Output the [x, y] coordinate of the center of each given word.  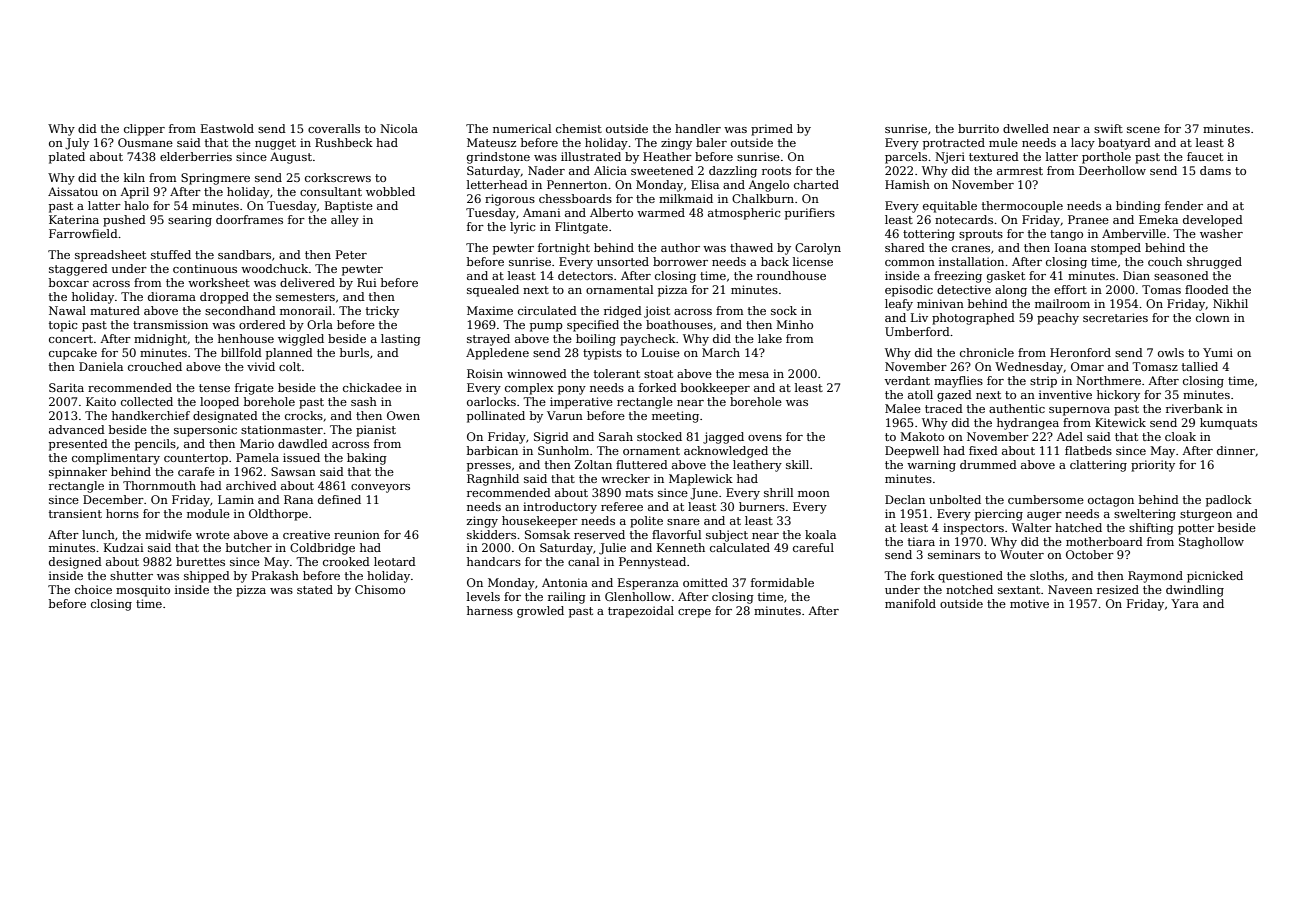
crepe [694, 613]
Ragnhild [493, 480]
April [134, 193]
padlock [1229, 501]
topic [63, 326]
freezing [958, 277]
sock [784, 310]
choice [93, 589]
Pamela [257, 457]
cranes [971, 249]
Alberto [611, 212]
